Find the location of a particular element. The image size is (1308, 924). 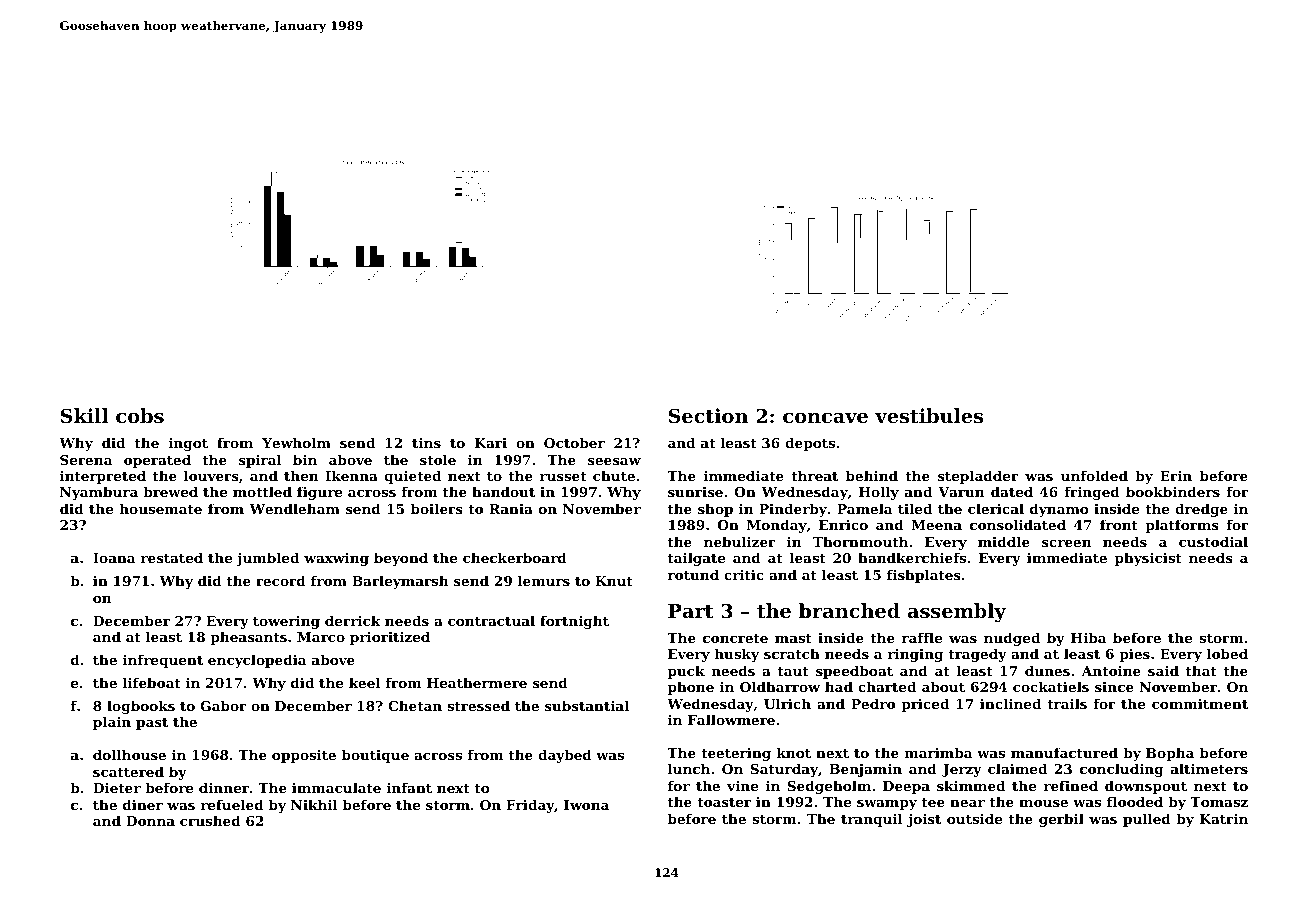

beyond is located at coordinates (401, 559).
